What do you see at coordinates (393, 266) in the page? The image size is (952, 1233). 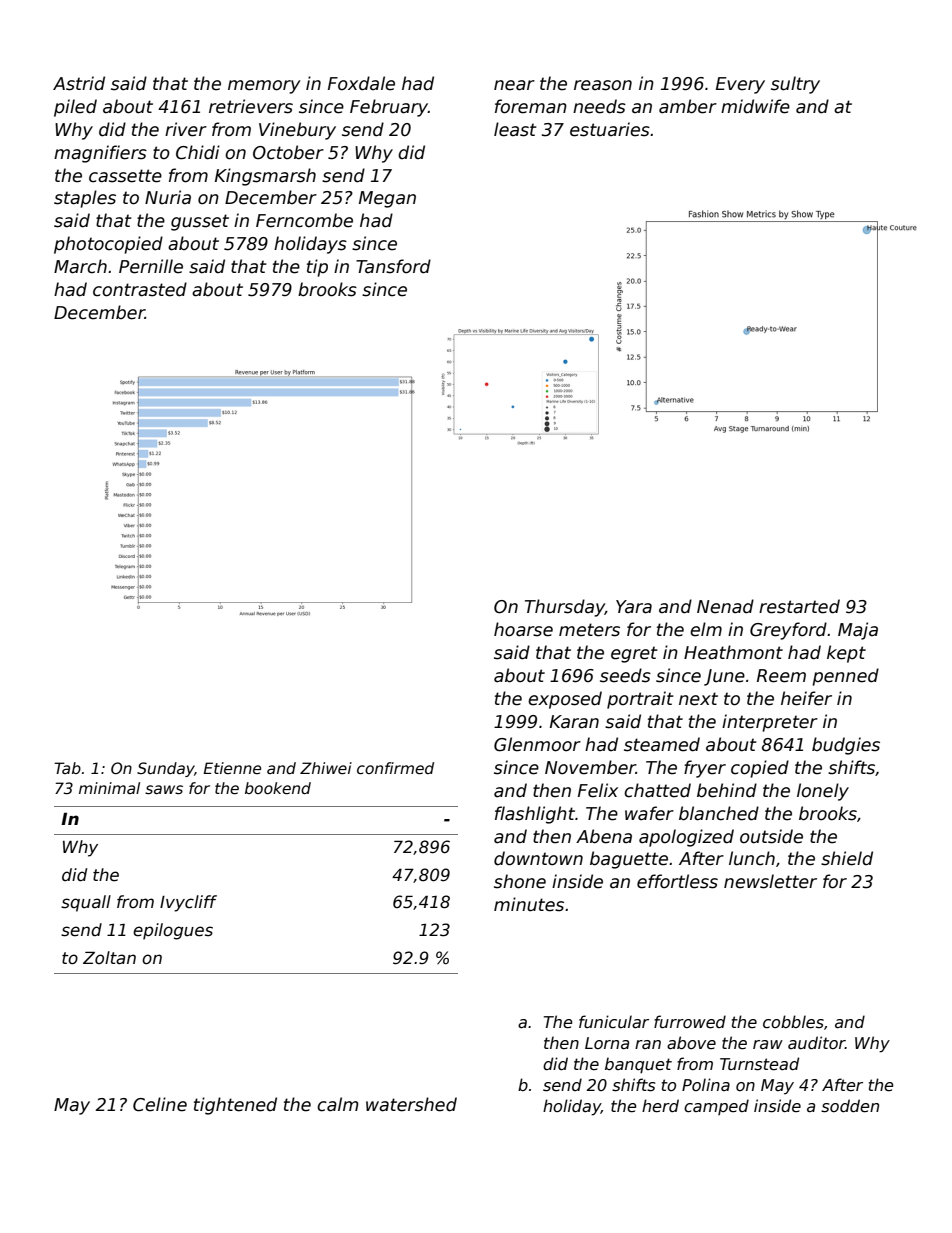 I see `Tansford` at bounding box center [393, 266].
